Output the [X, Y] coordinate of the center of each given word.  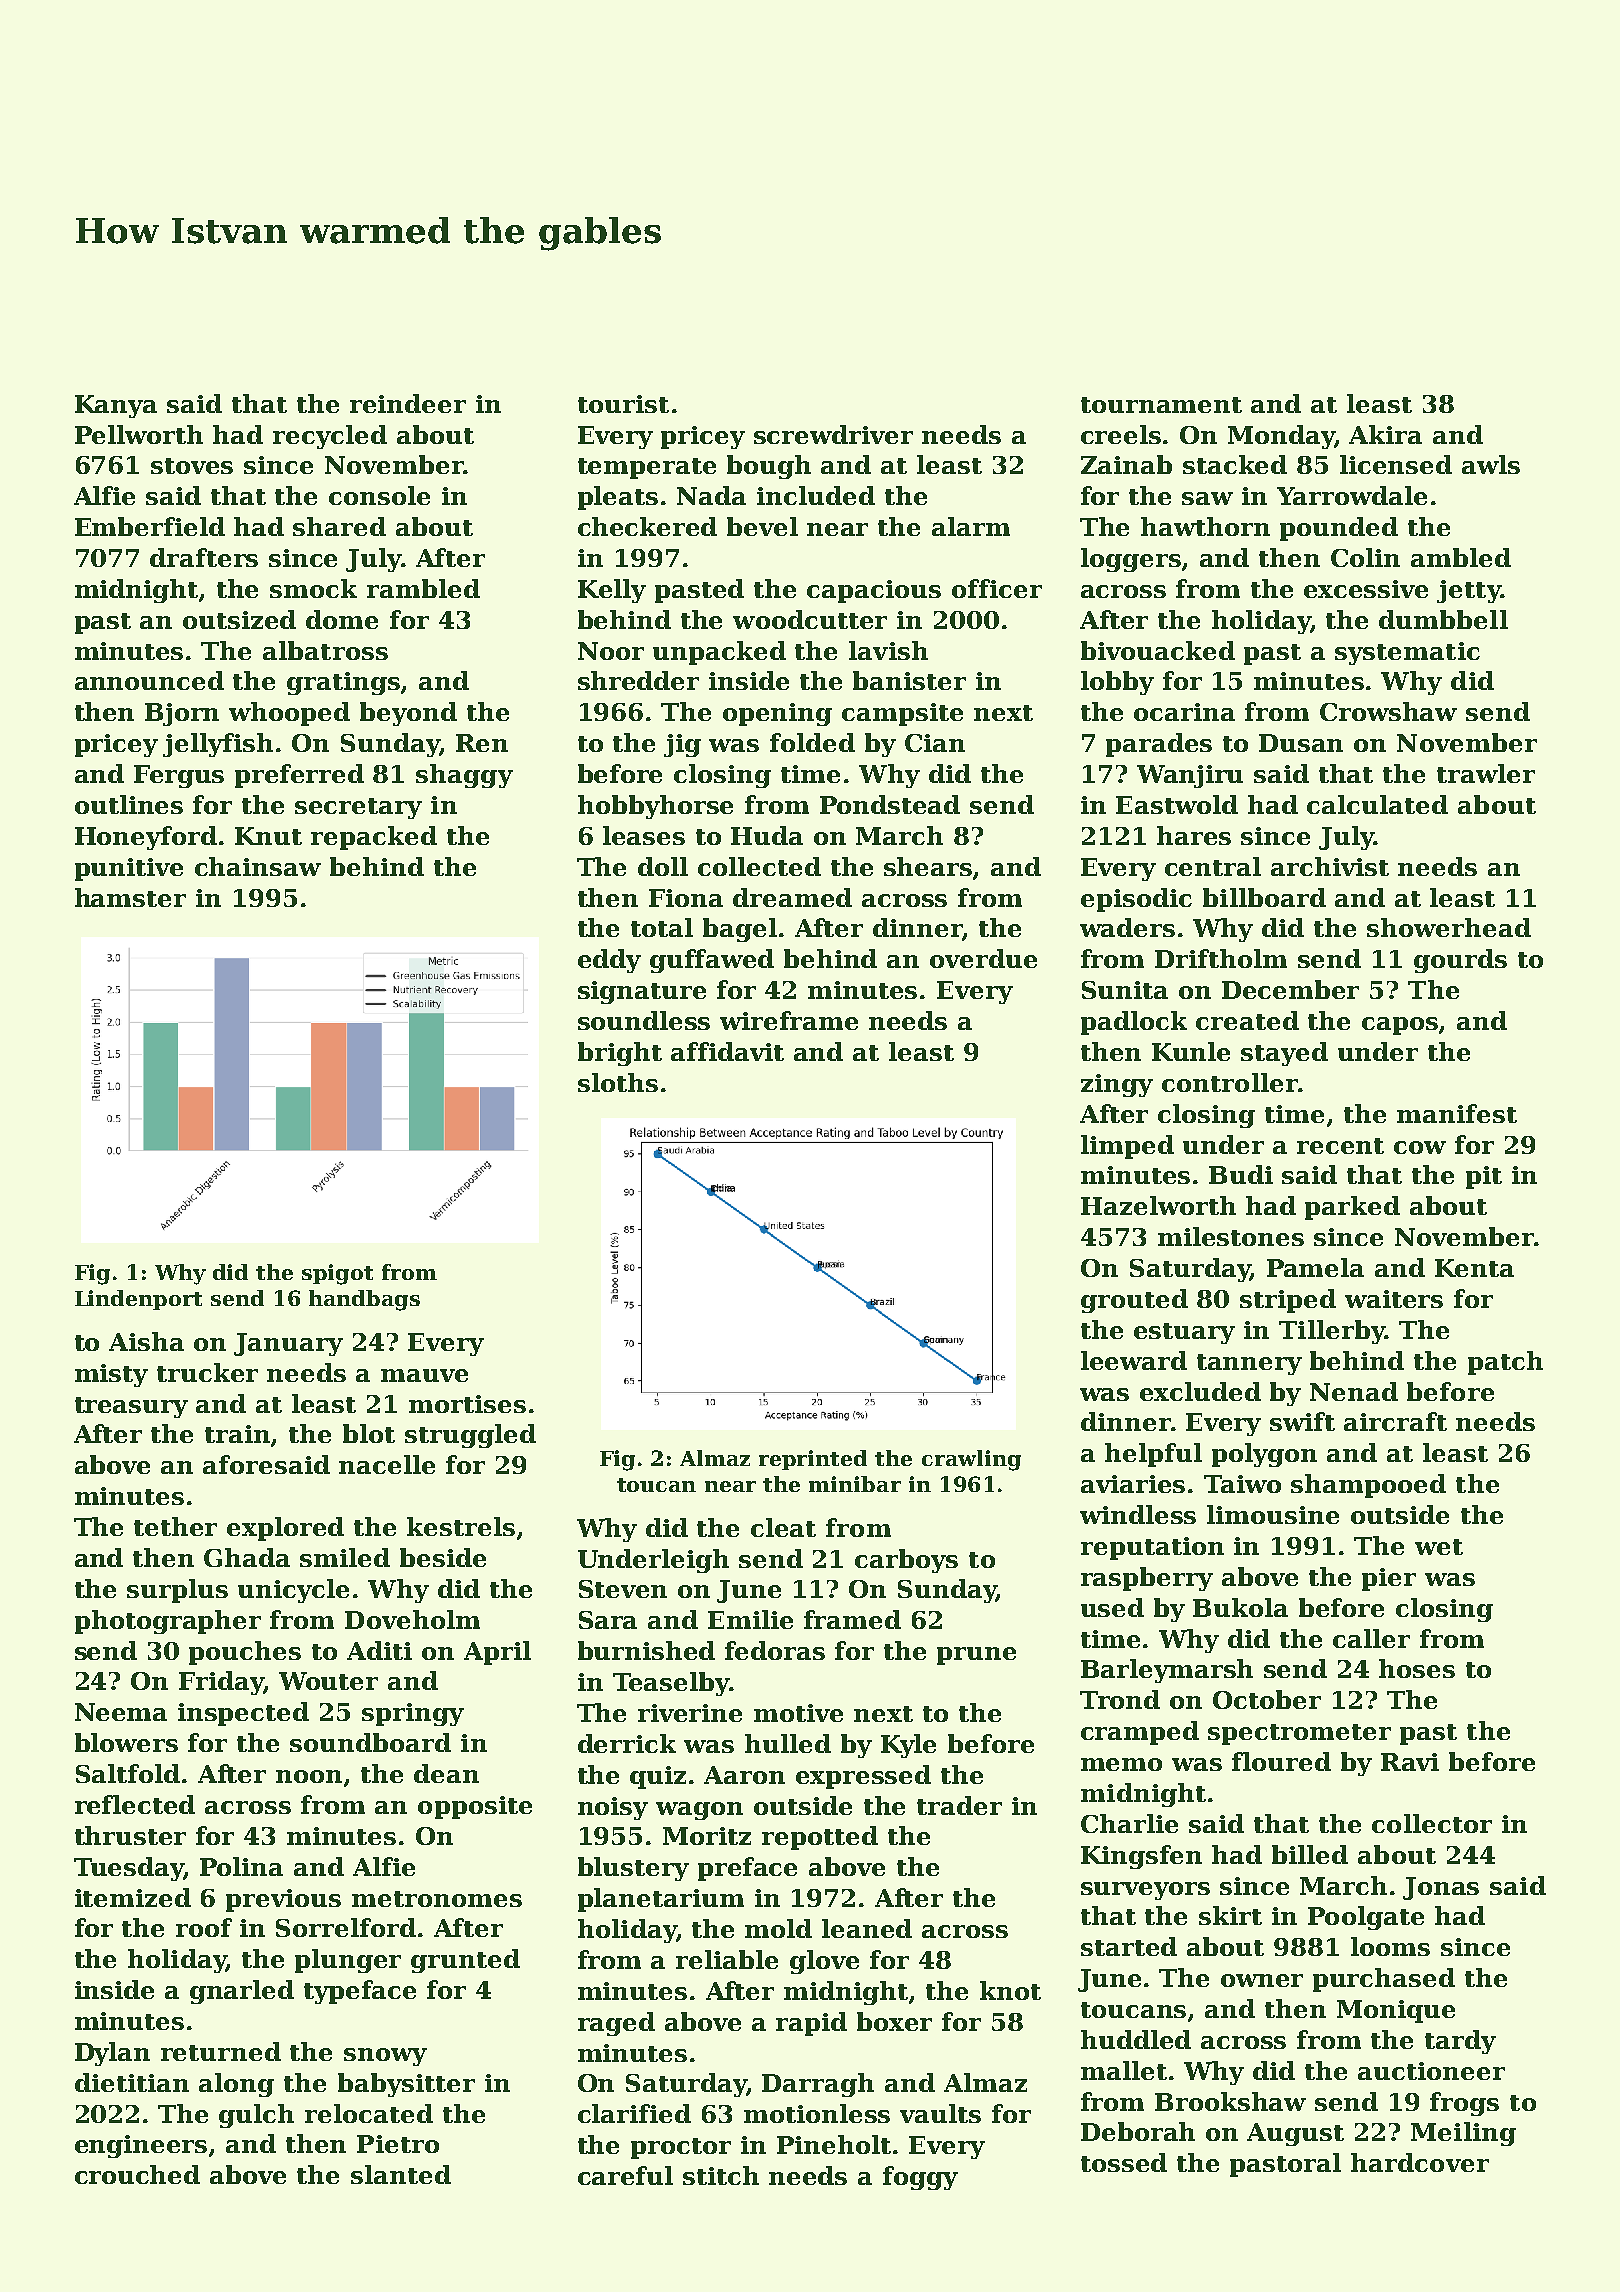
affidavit [727, 1051]
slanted [401, 2174]
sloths [618, 1082]
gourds [1460, 961]
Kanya [116, 406]
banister [909, 680]
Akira [1385, 434]
